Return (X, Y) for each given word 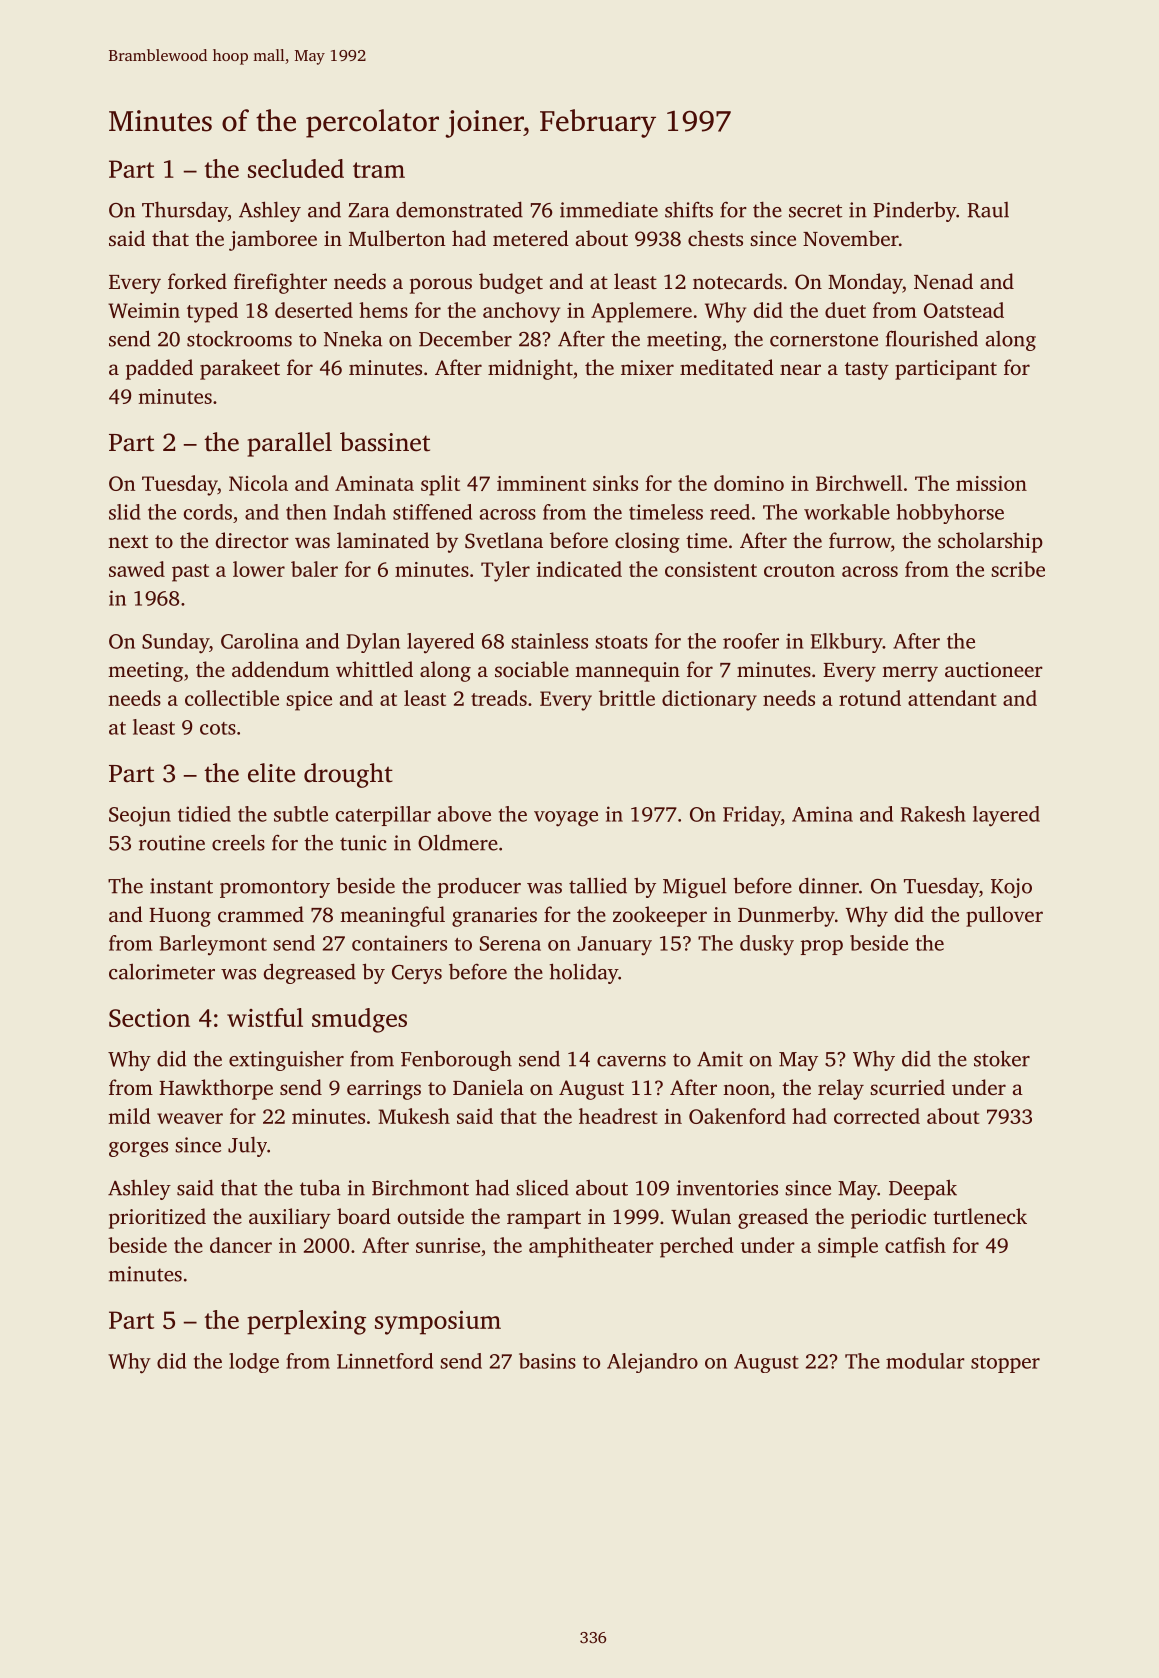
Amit (720, 1059)
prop (822, 947)
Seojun (140, 816)
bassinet (385, 442)
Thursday (185, 211)
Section (149, 1018)
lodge (254, 1363)
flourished (932, 338)
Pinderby (914, 211)
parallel (289, 444)
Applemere (641, 312)
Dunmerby (786, 916)
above (464, 814)
